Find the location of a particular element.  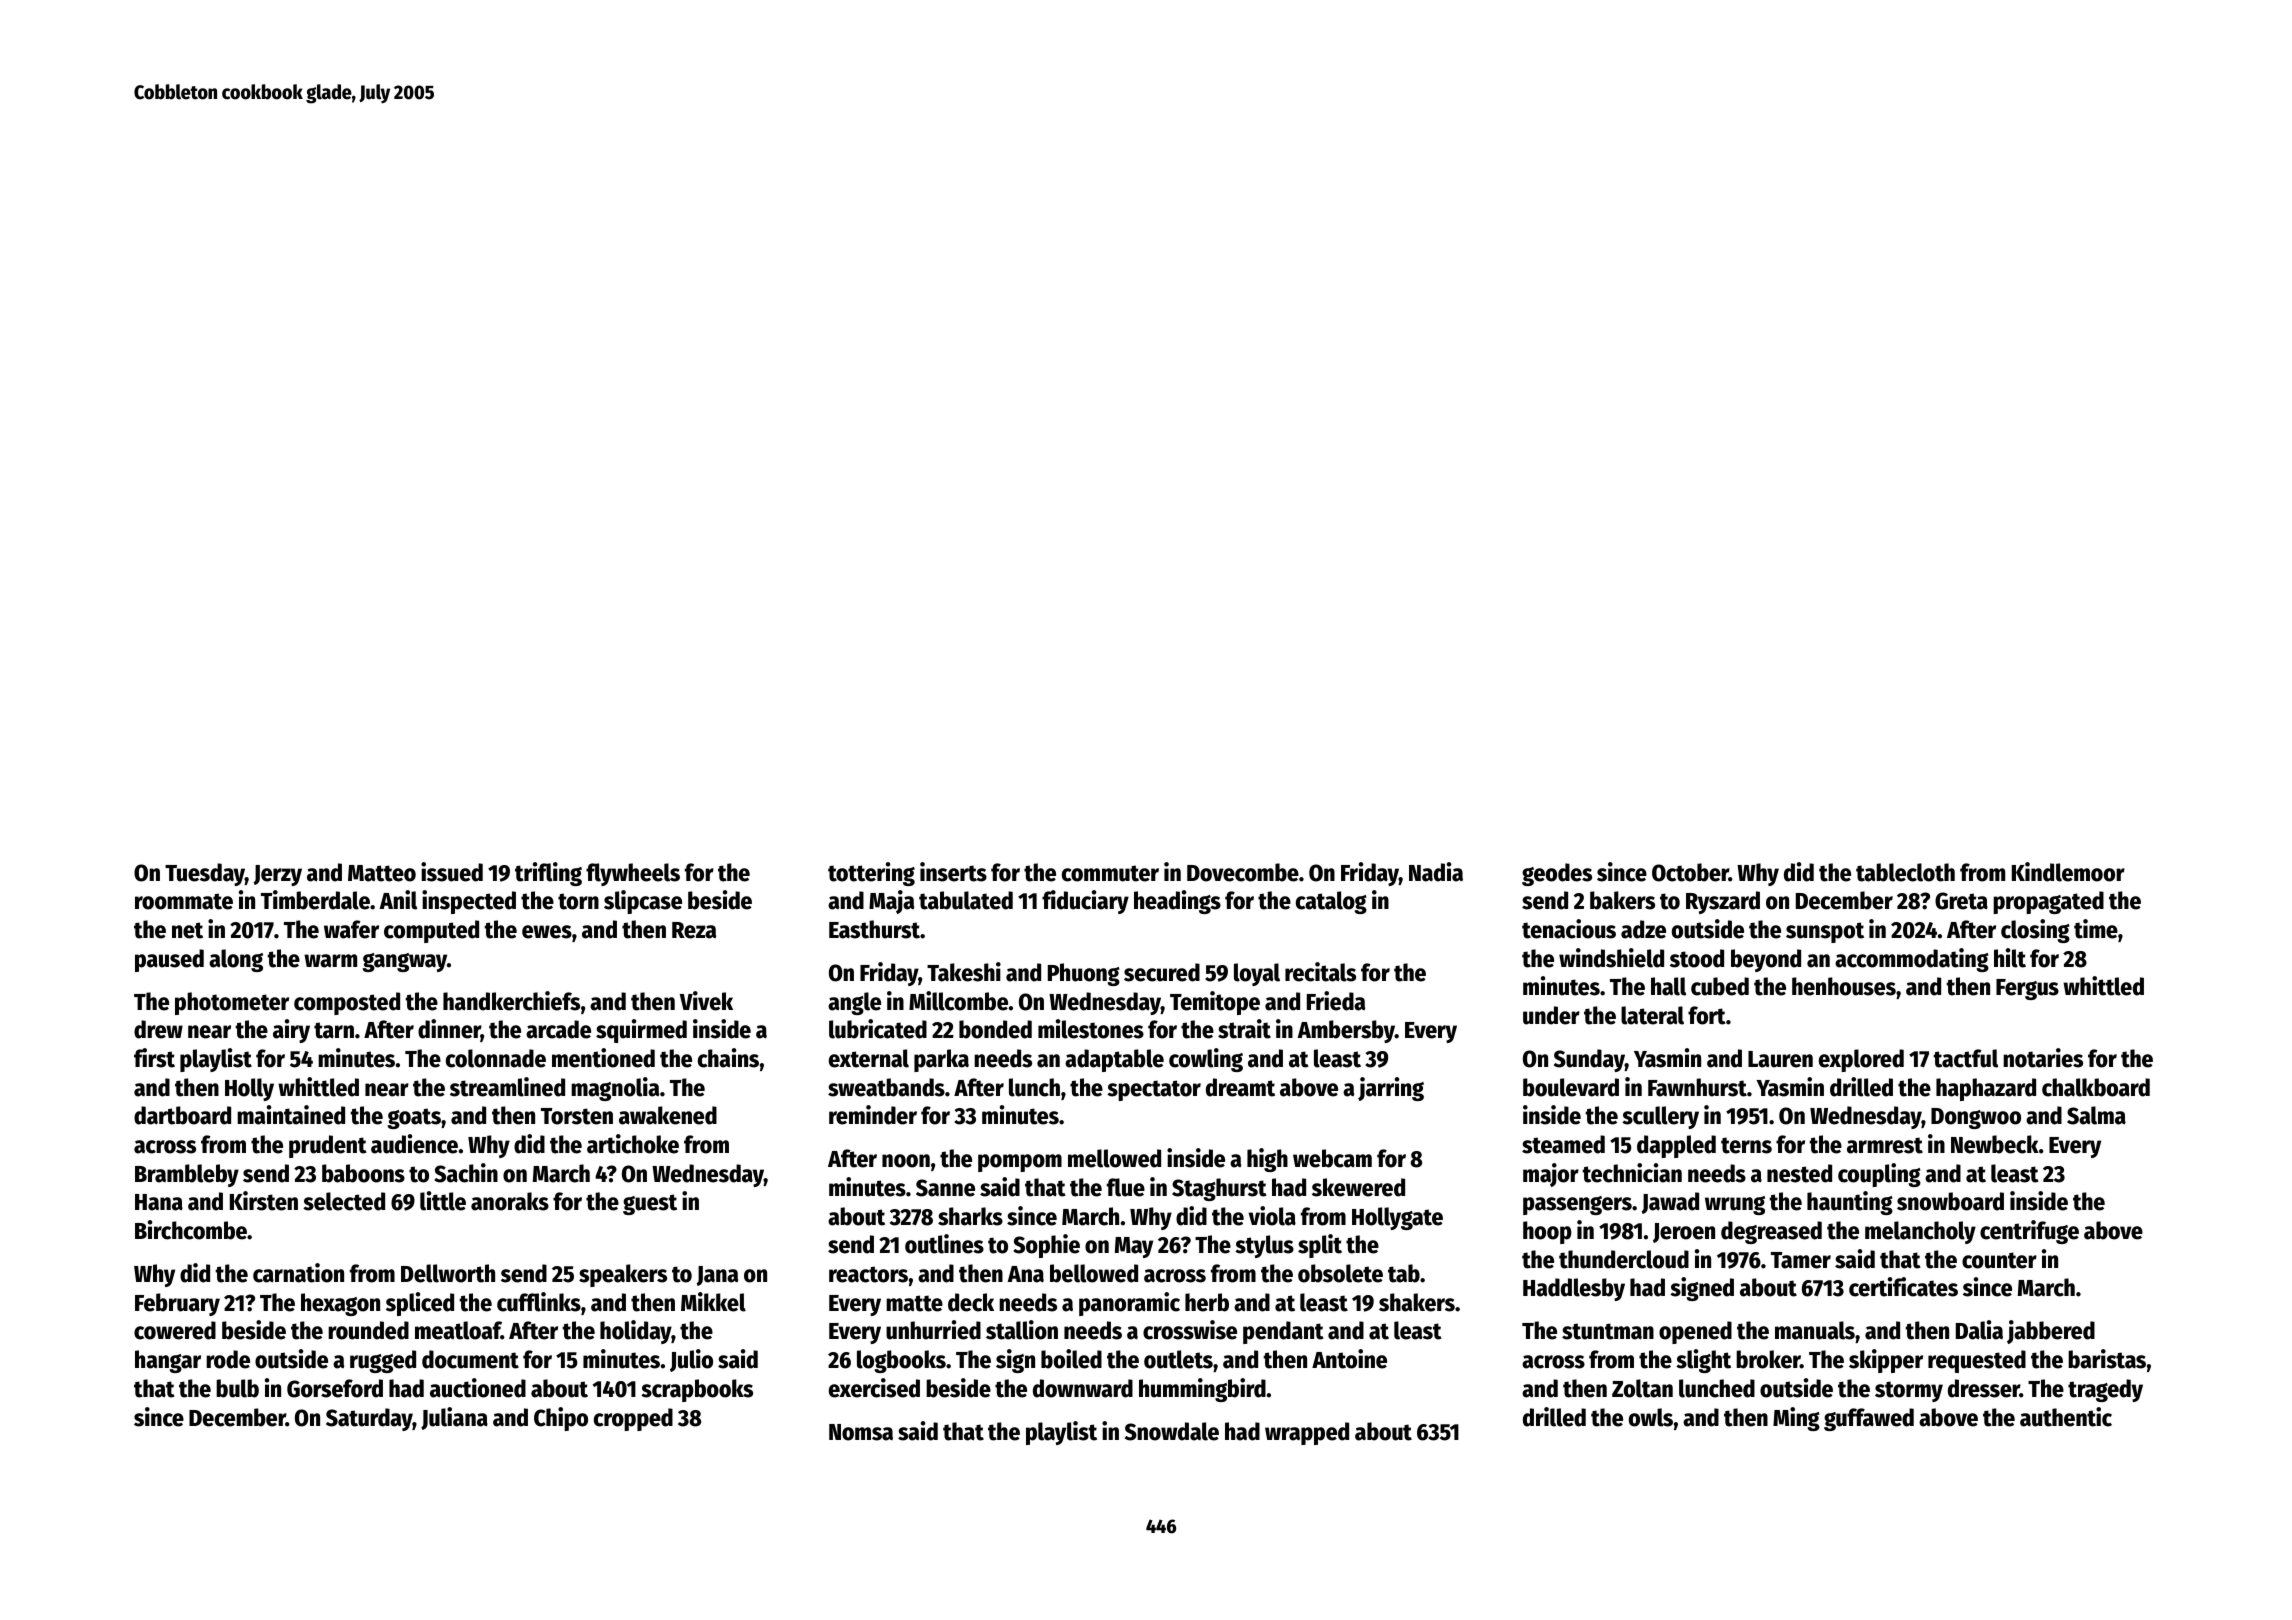

Gorseford is located at coordinates (335, 1388).
